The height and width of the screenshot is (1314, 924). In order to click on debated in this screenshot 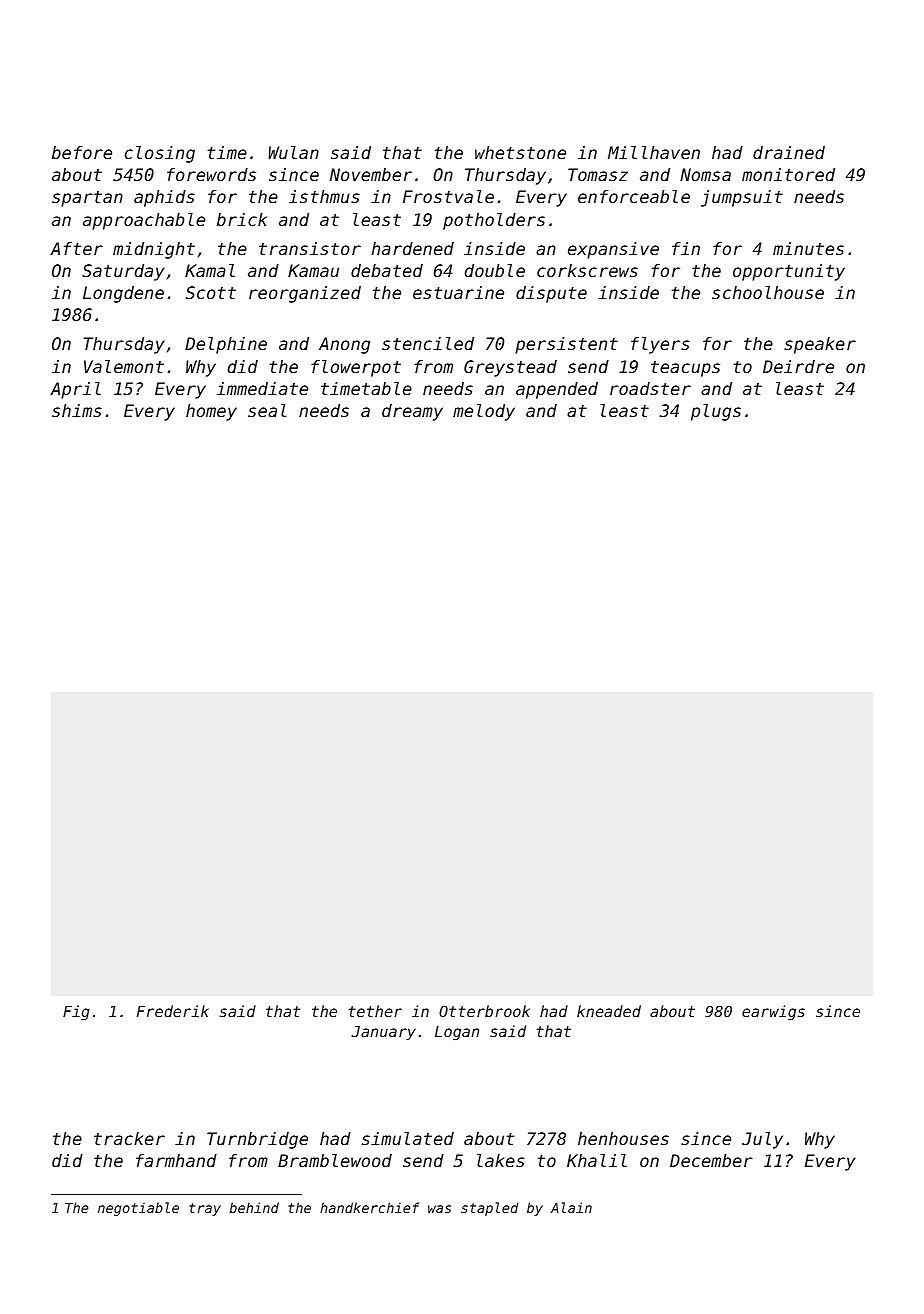, I will do `click(387, 270)`.
